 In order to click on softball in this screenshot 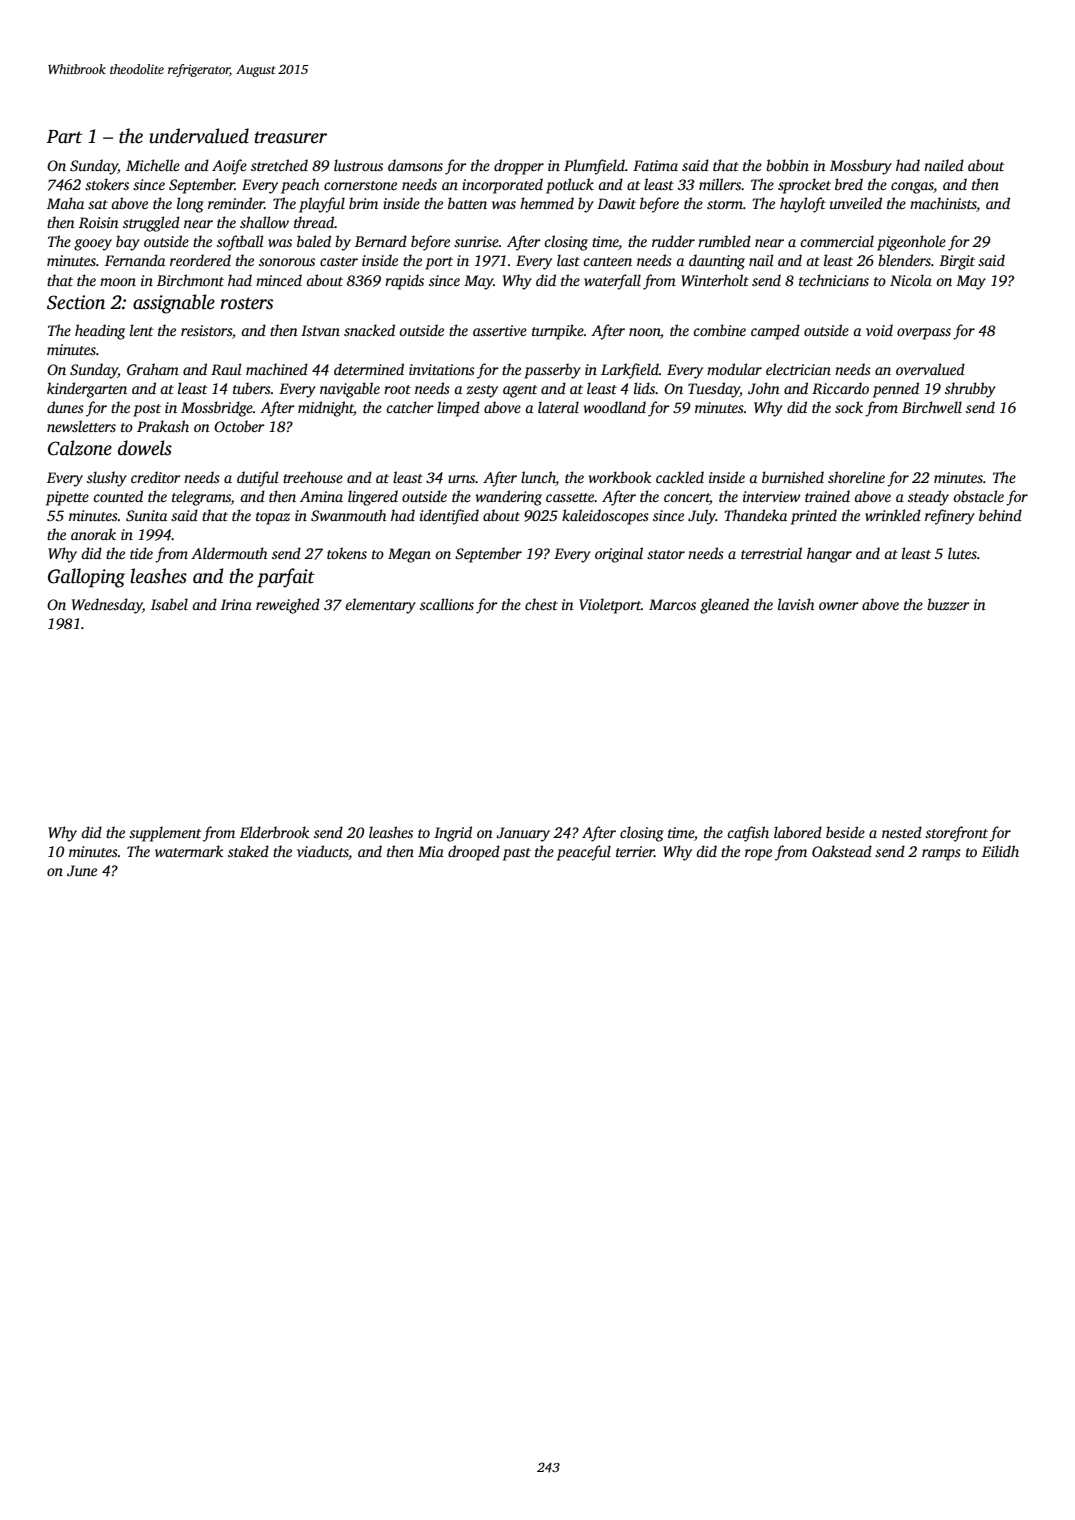, I will do `click(240, 243)`.
